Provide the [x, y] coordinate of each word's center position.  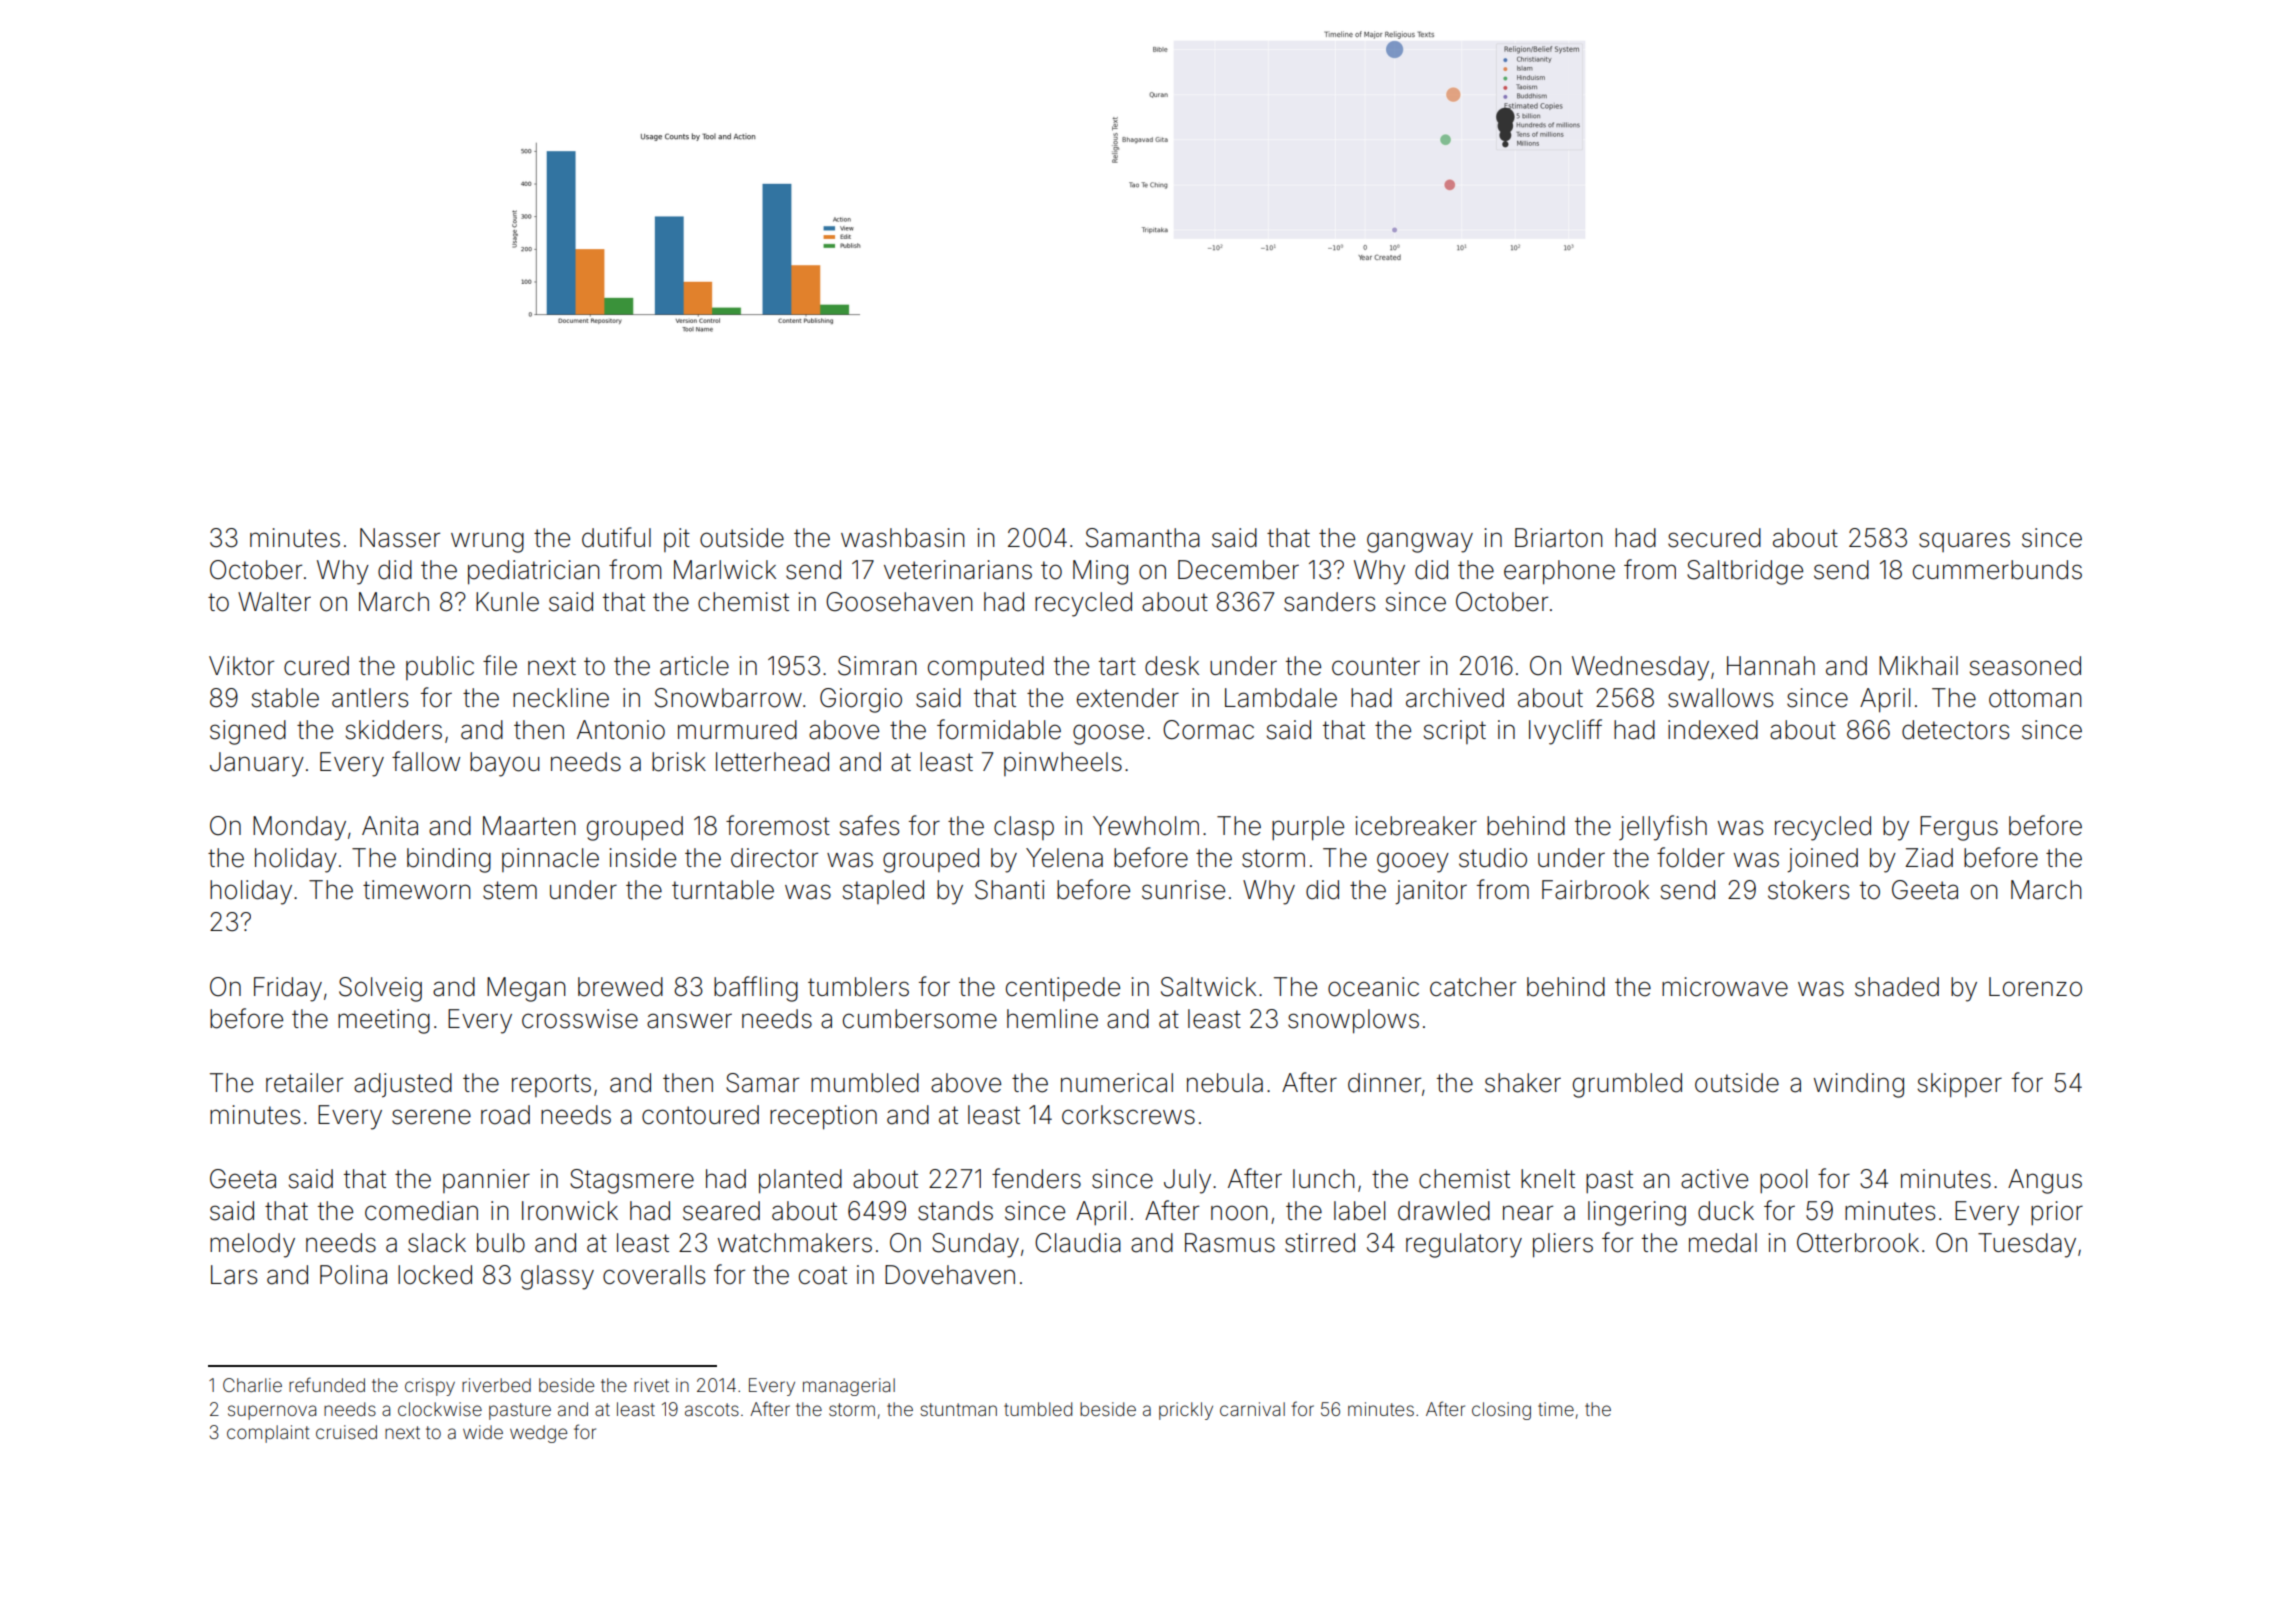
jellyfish [1663, 828]
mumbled [865, 1083]
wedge [538, 1434]
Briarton [1559, 538]
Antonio [621, 730]
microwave [1725, 987]
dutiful [616, 537]
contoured [700, 1115]
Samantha [1143, 538]
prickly [1186, 1411]
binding [449, 860]
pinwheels [1063, 764]
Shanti [1009, 890]
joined [1822, 860]
